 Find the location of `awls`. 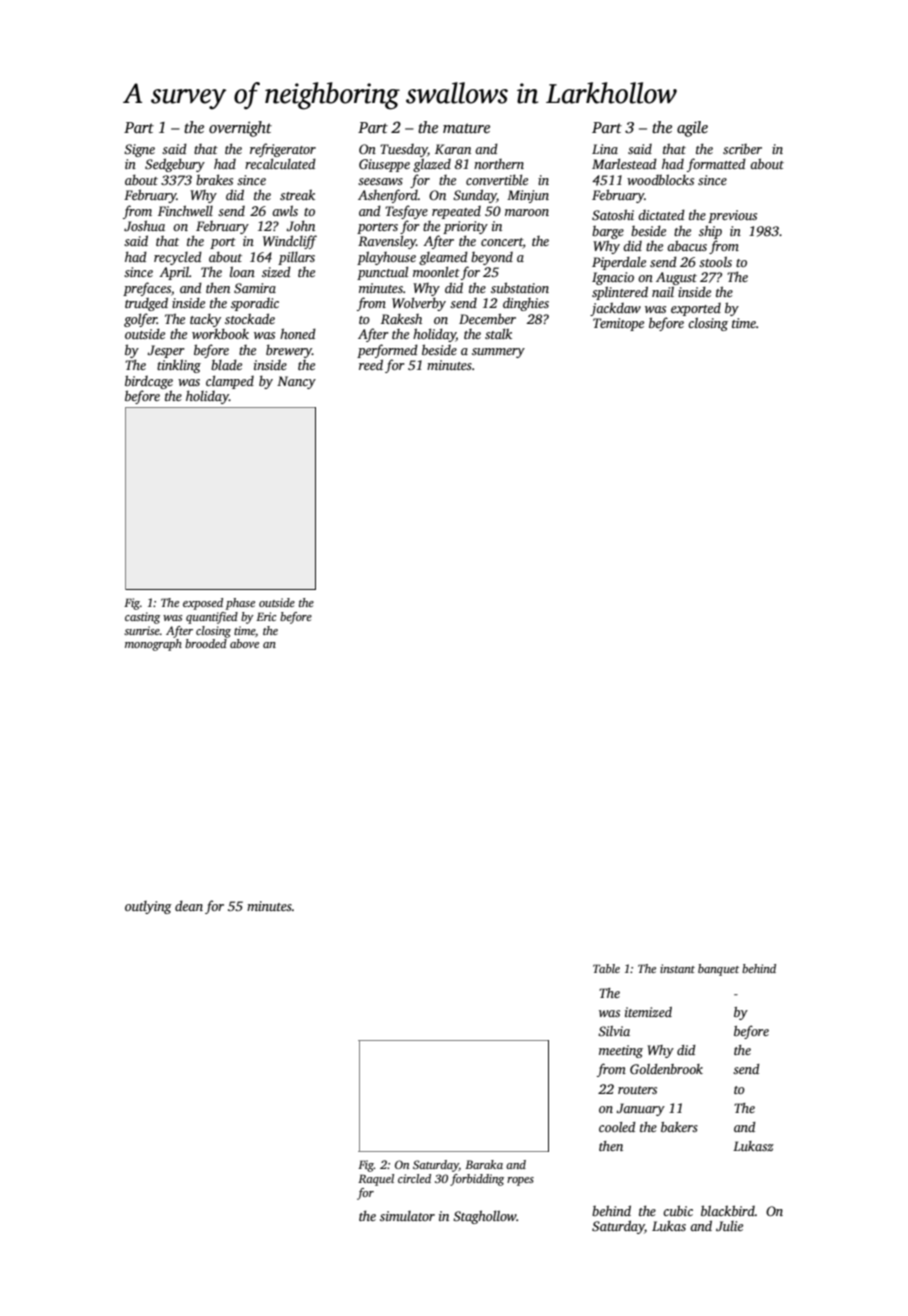

awls is located at coordinates (285, 210).
